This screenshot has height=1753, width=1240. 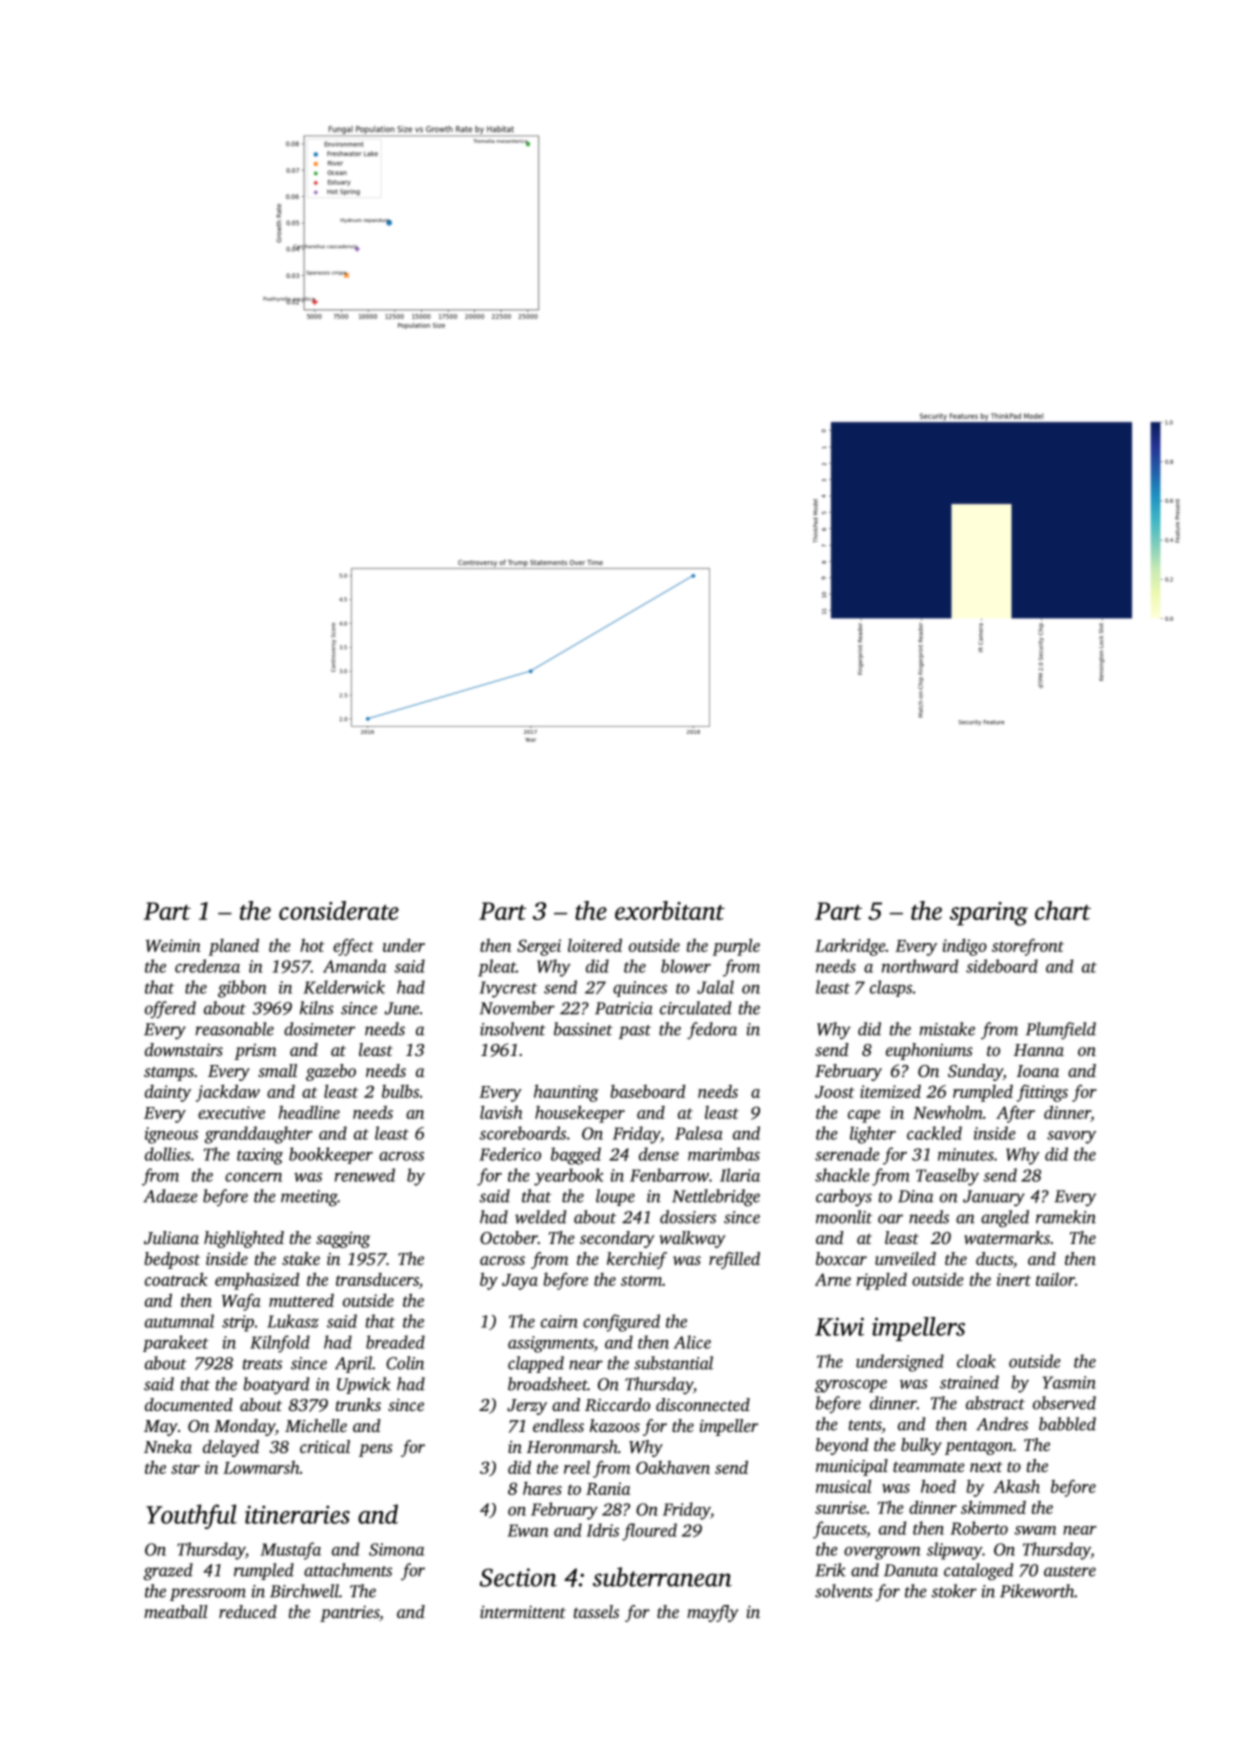 I want to click on exorbitant, so click(x=670, y=910).
